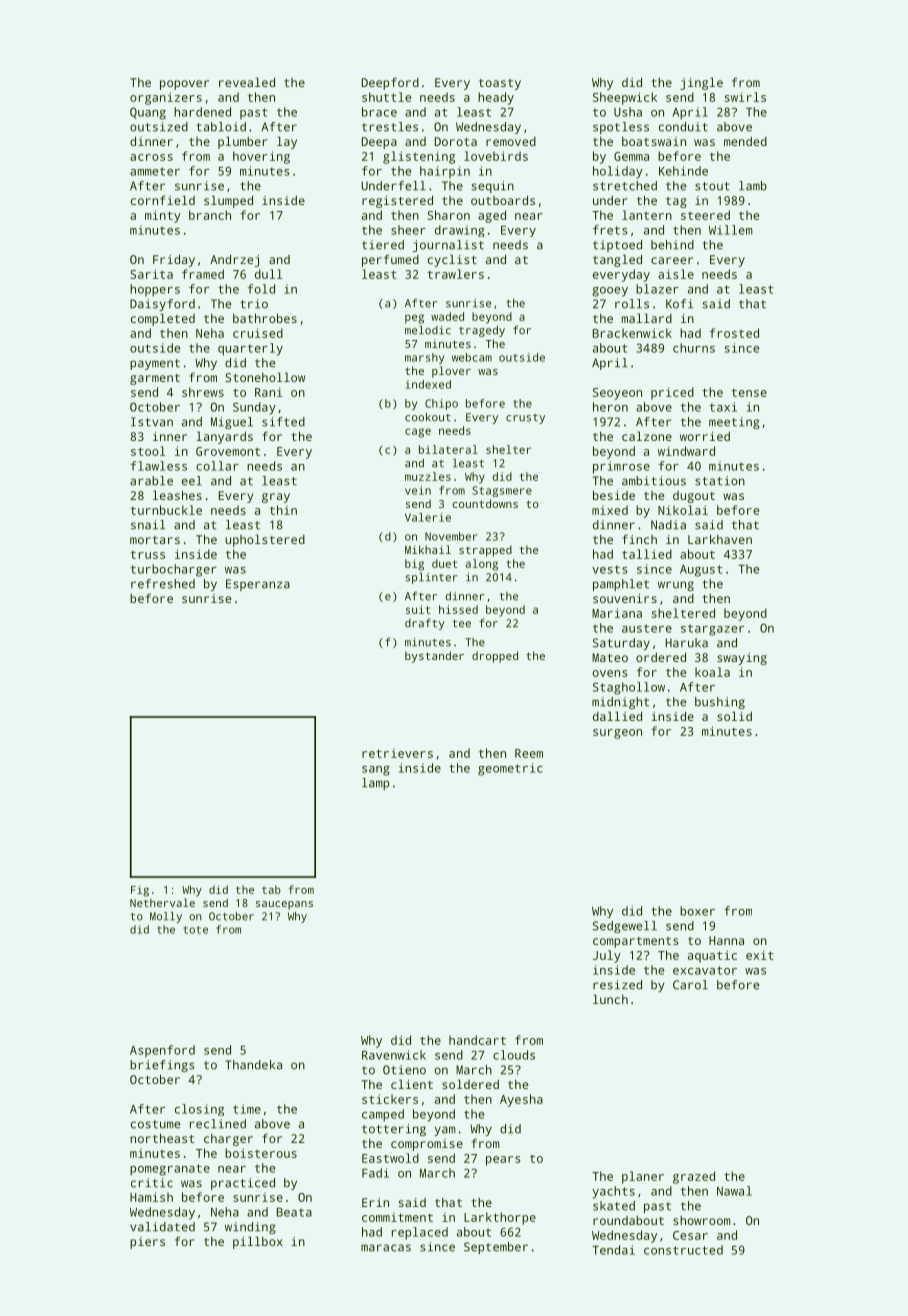  What do you see at coordinates (203, 392) in the screenshot?
I see `shrews` at bounding box center [203, 392].
